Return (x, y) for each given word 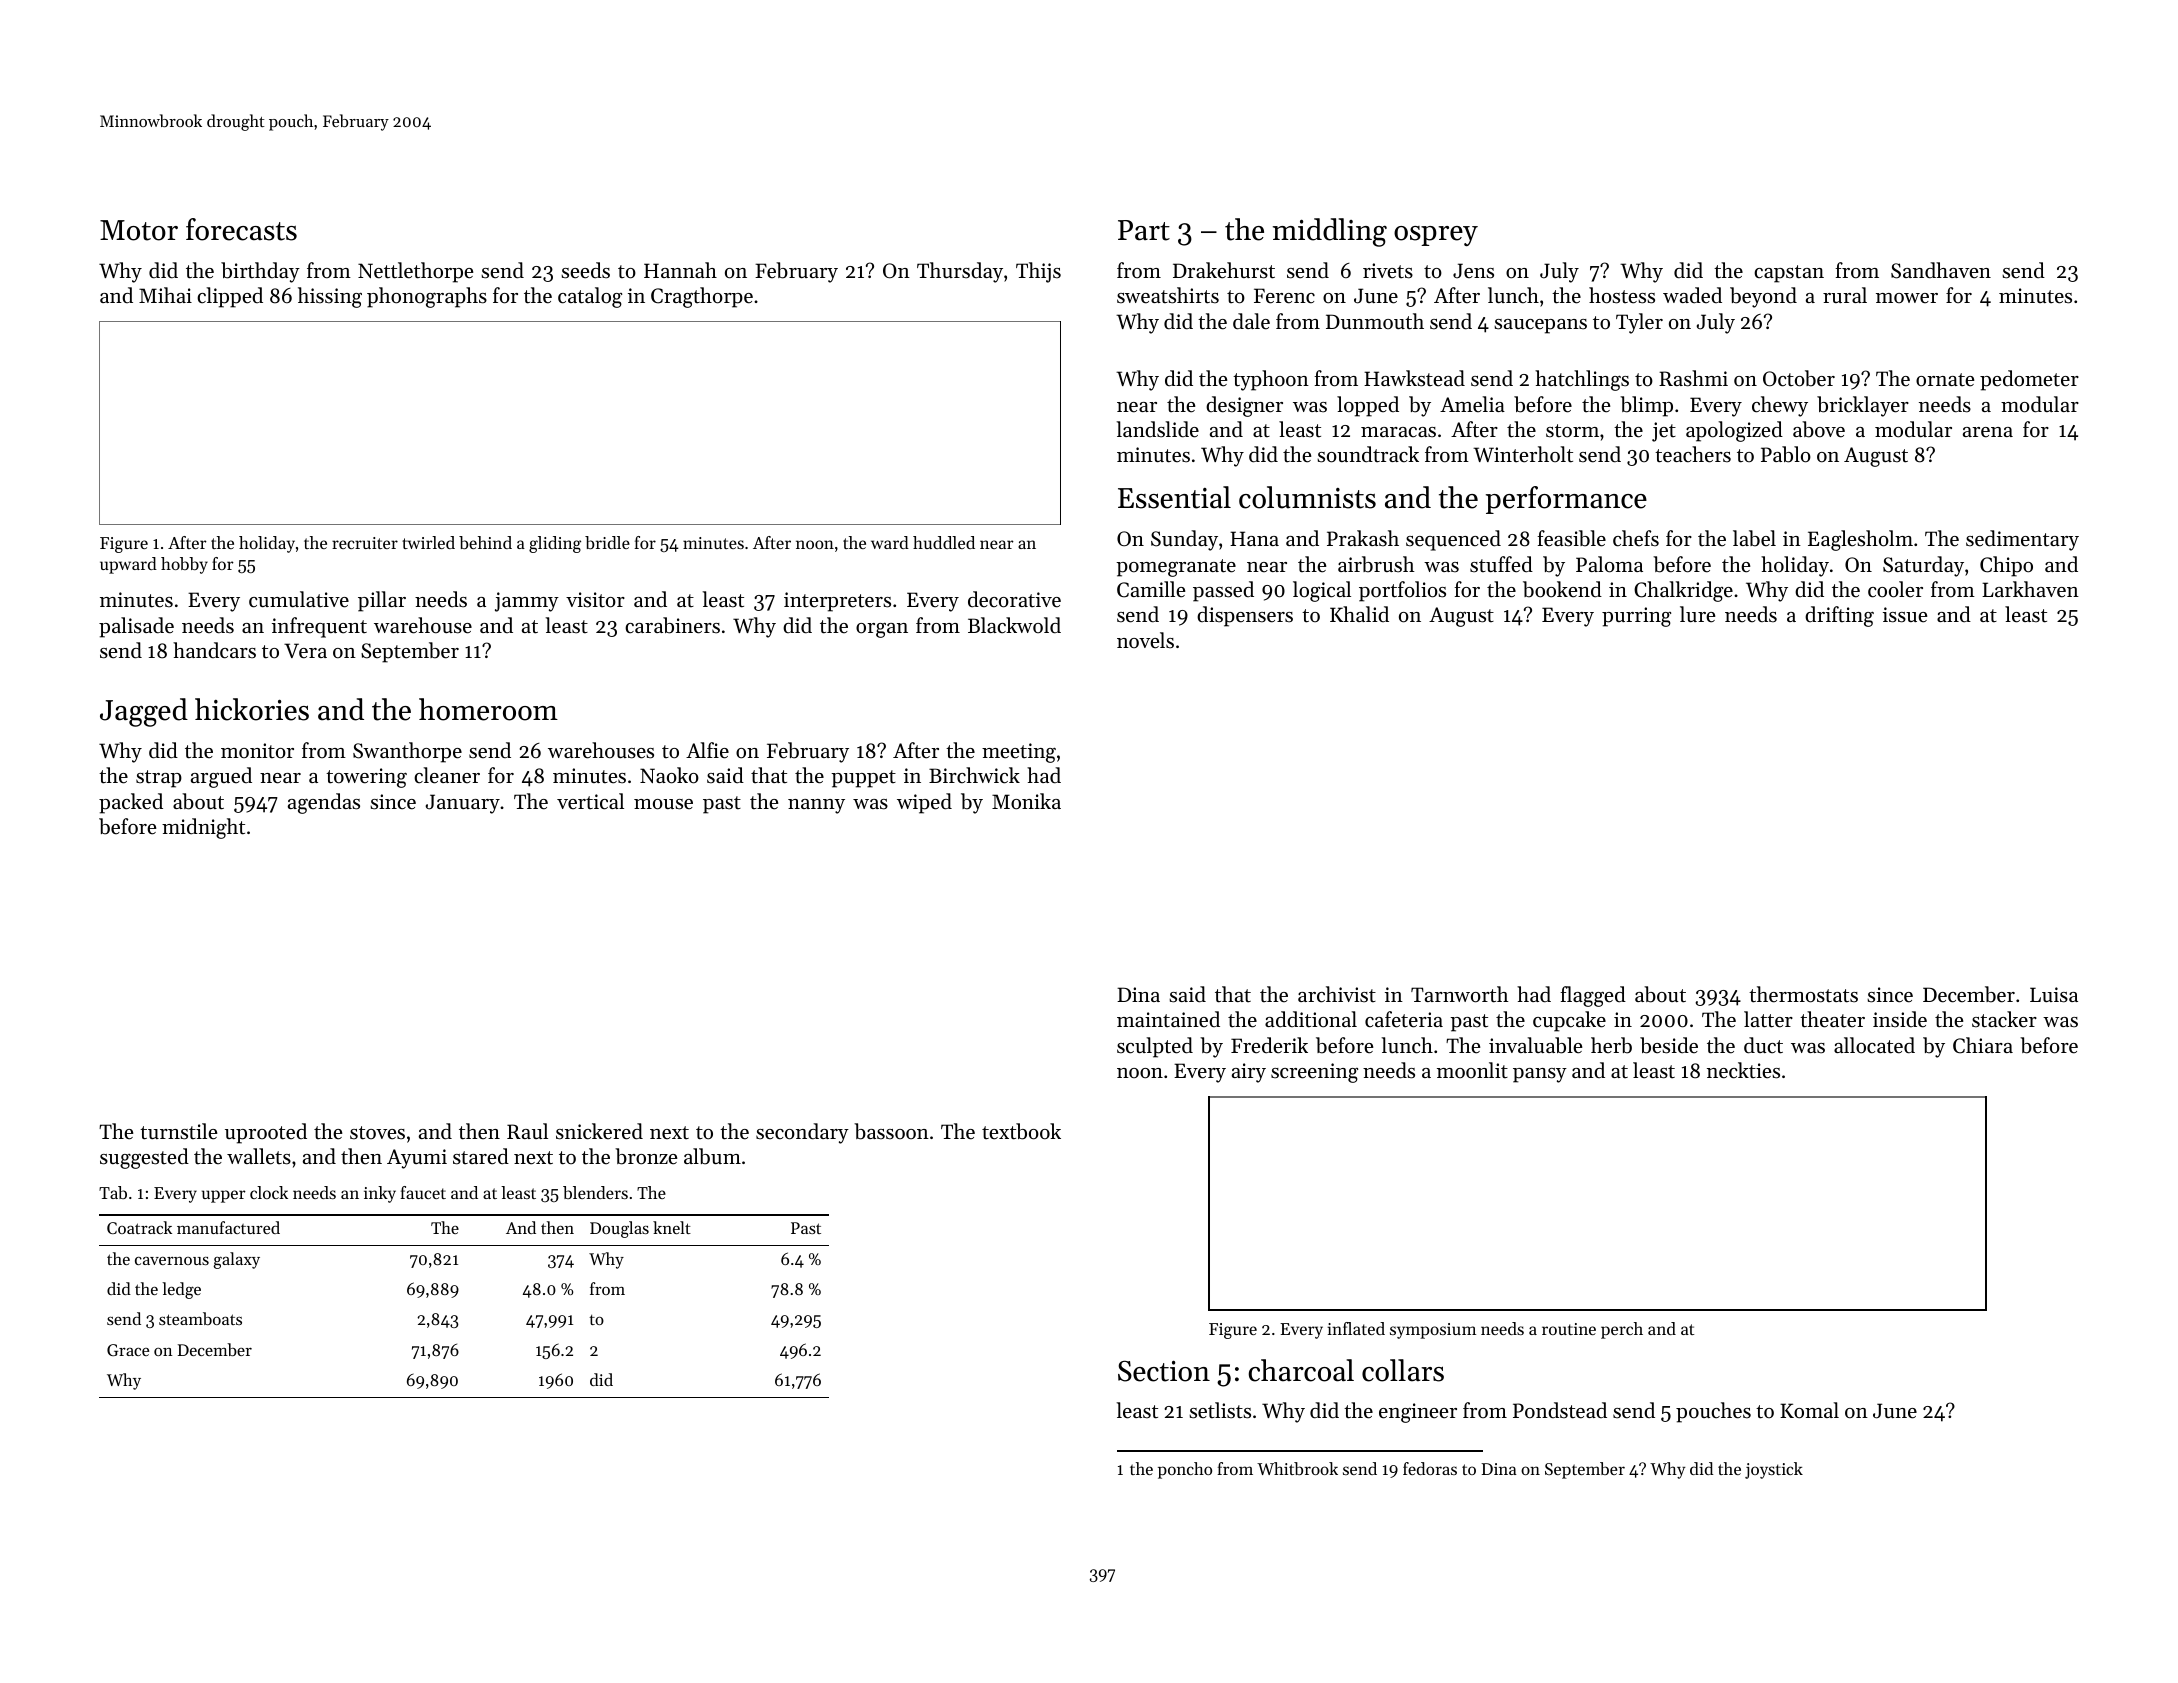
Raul (527, 1131)
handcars (214, 650)
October (1799, 378)
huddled (944, 542)
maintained (1168, 1019)
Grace (128, 1350)
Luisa (2054, 995)
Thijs (1038, 272)
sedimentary (2022, 540)
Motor (139, 230)
